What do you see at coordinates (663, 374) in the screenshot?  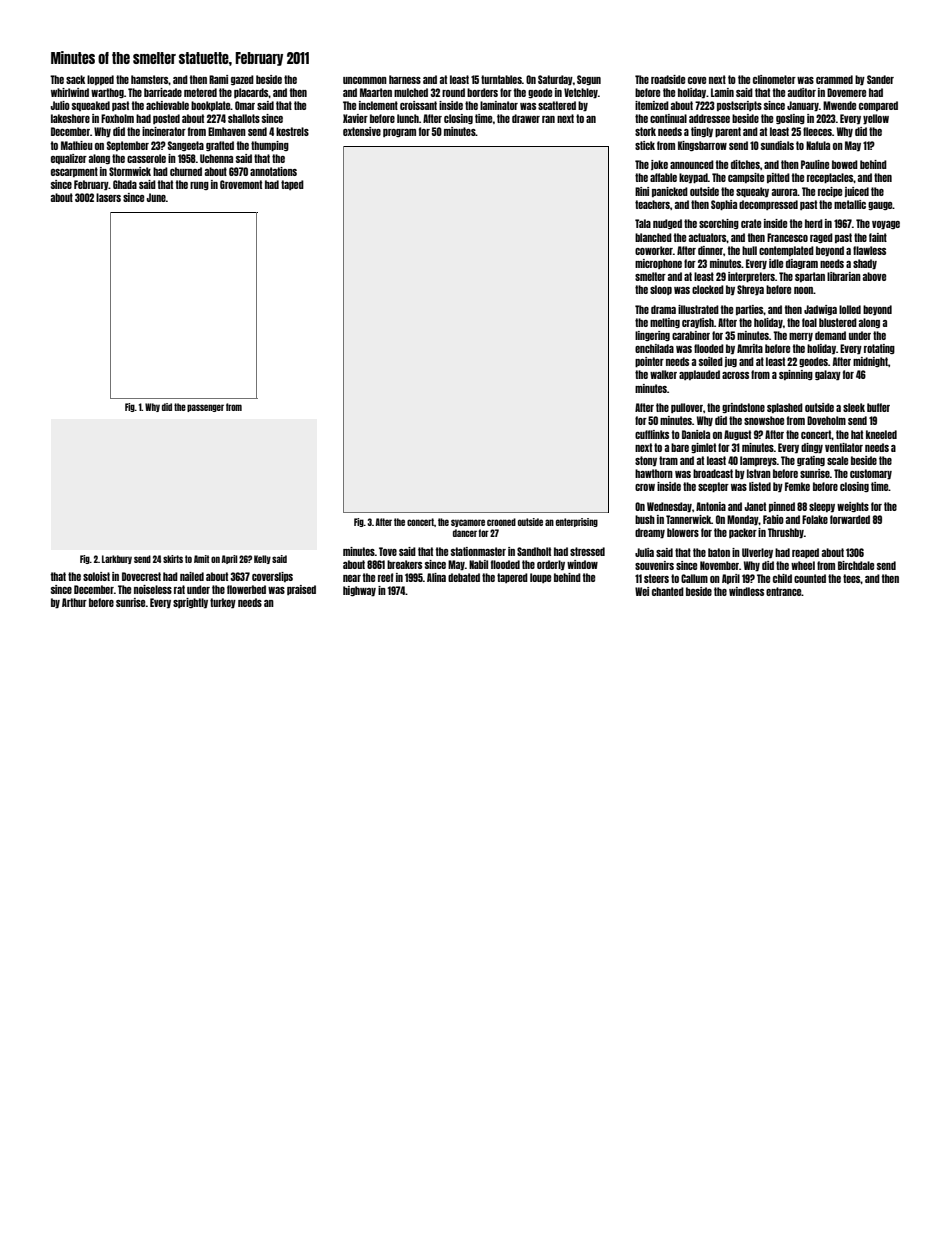 I see `walker` at bounding box center [663, 374].
